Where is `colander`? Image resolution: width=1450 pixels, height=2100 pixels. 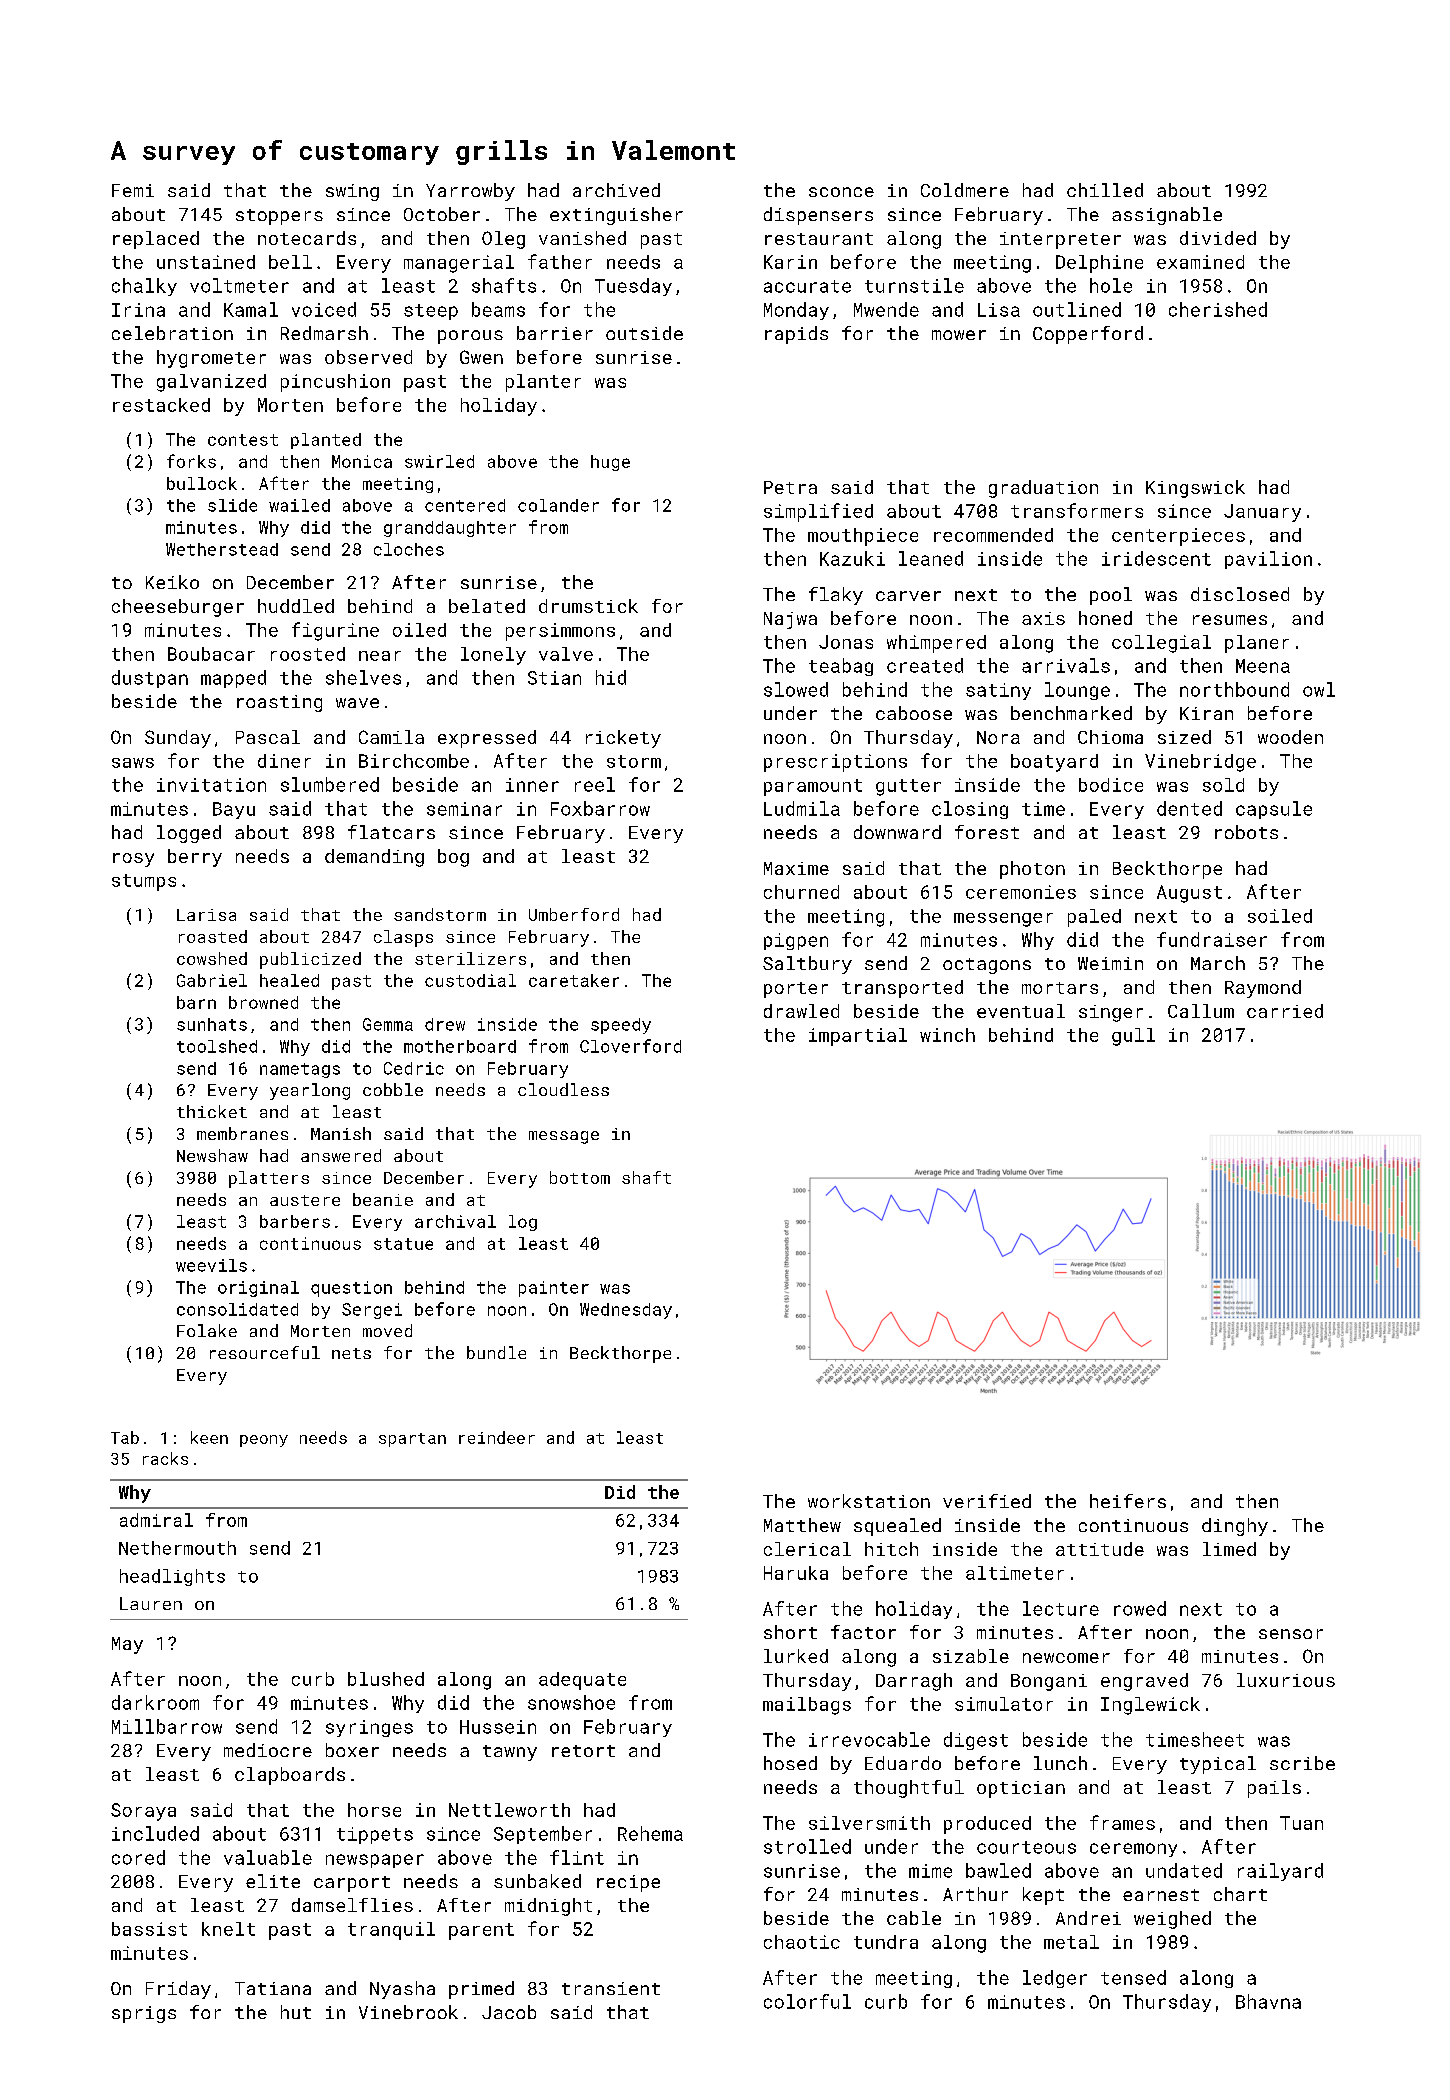
colander is located at coordinates (558, 505).
